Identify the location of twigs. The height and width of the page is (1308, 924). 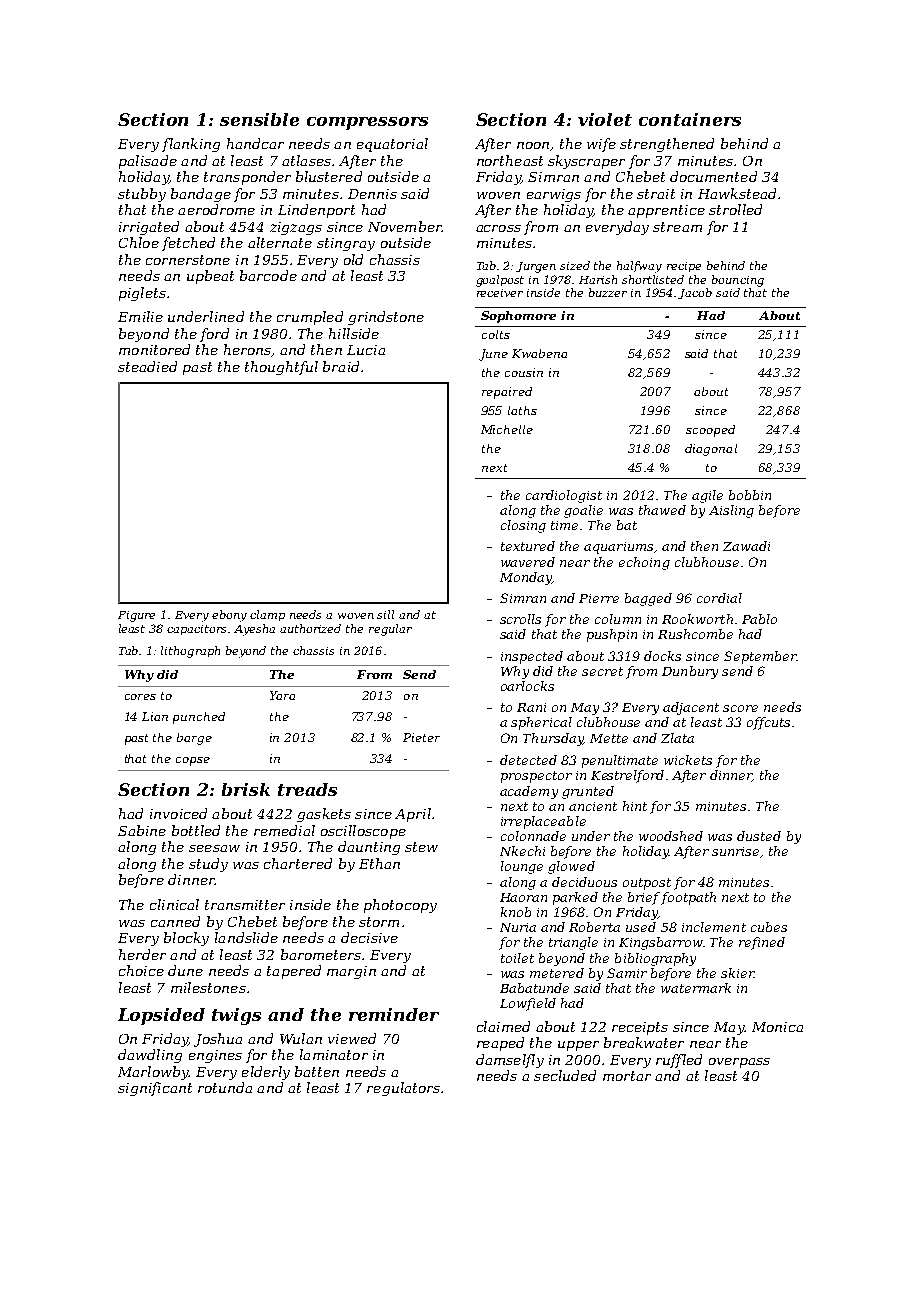
(236, 1016).
